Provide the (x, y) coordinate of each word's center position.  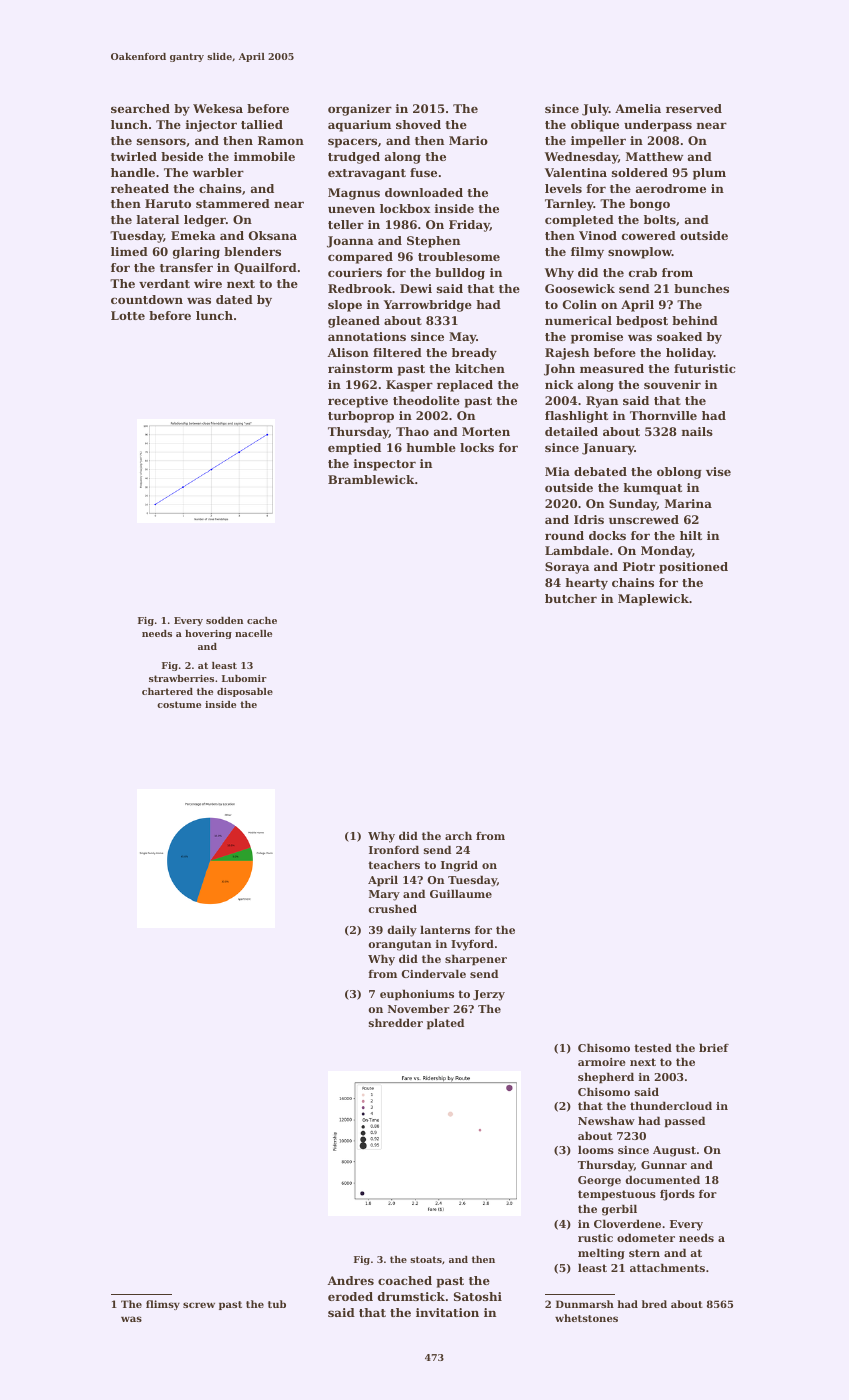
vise (718, 471)
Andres (351, 1280)
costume (179, 704)
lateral (158, 219)
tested (653, 1047)
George (599, 1181)
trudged (354, 158)
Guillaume (461, 893)
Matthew (654, 156)
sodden (224, 620)
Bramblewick (371, 479)
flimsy (163, 1305)
